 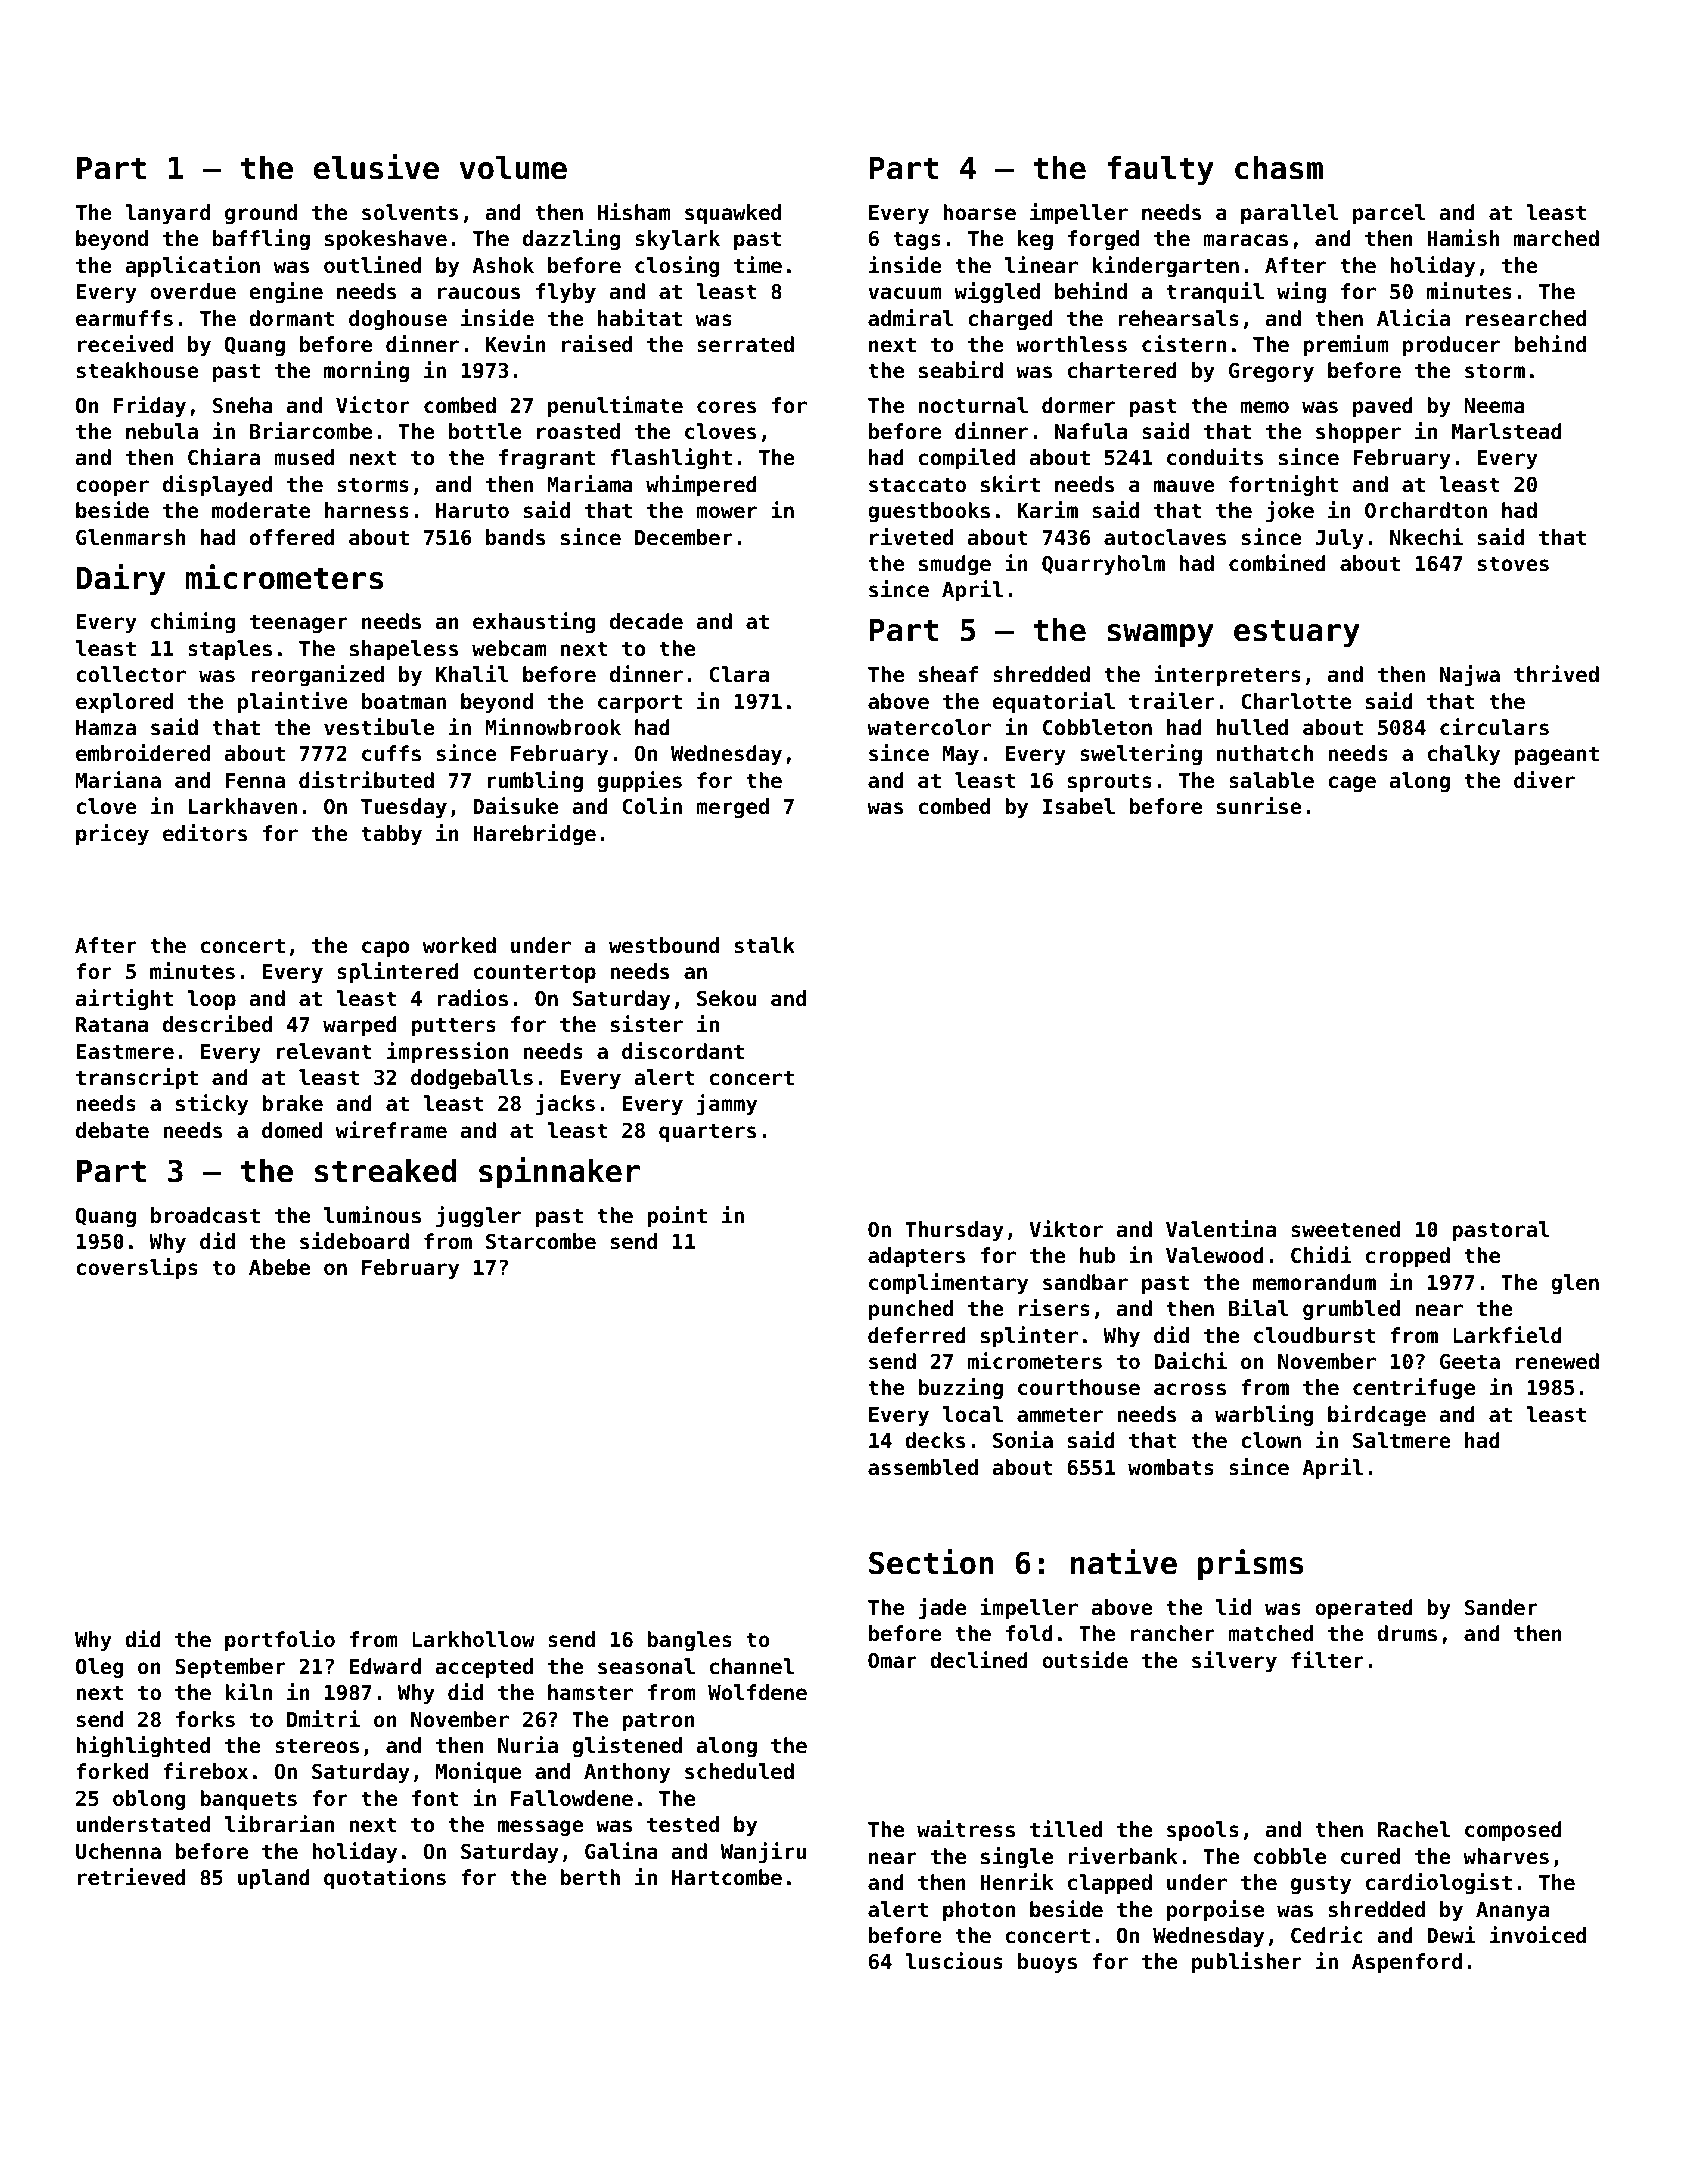 What do you see at coordinates (385, 1879) in the screenshot?
I see `quotations` at bounding box center [385, 1879].
